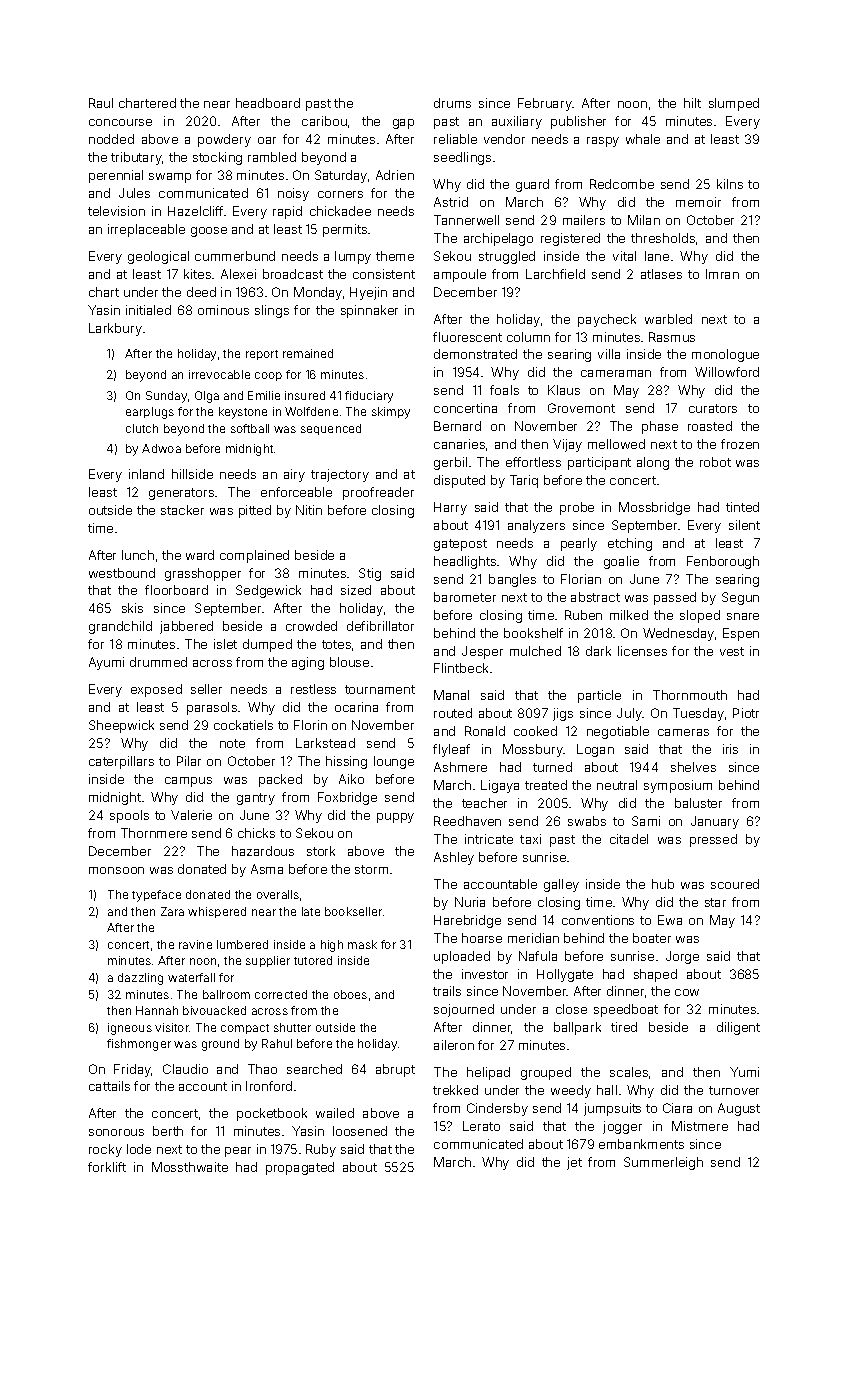 The image size is (849, 1400). I want to click on February, so click(545, 104).
